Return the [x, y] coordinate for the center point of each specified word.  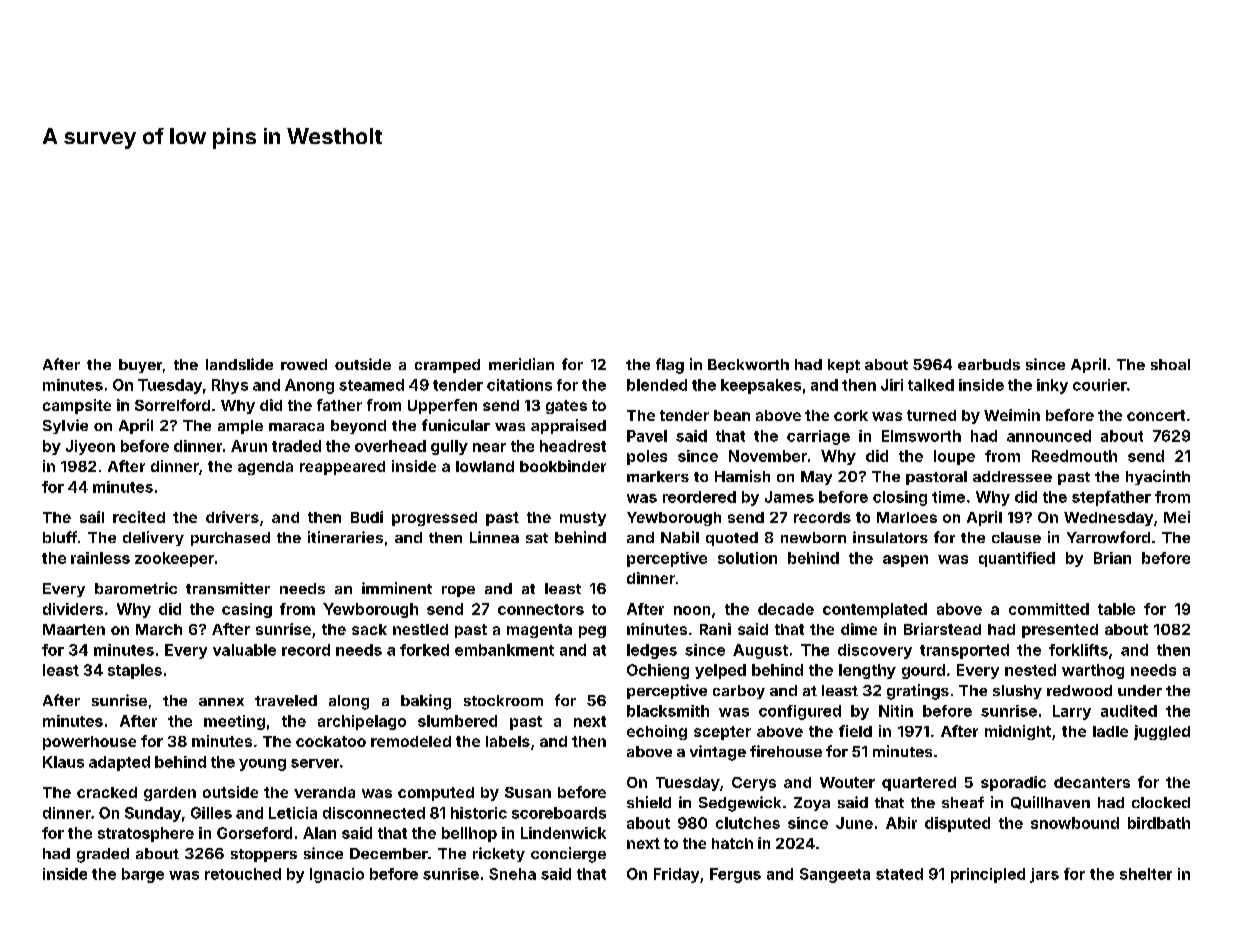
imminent [397, 588]
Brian [1112, 558]
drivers [232, 517]
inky [1052, 386]
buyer [140, 366]
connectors [541, 609]
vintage [718, 753]
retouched [243, 874]
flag [670, 366]
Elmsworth [921, 436]
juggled [1162, 732]
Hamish [742, 476]
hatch [732, 843]
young [262, 765]
